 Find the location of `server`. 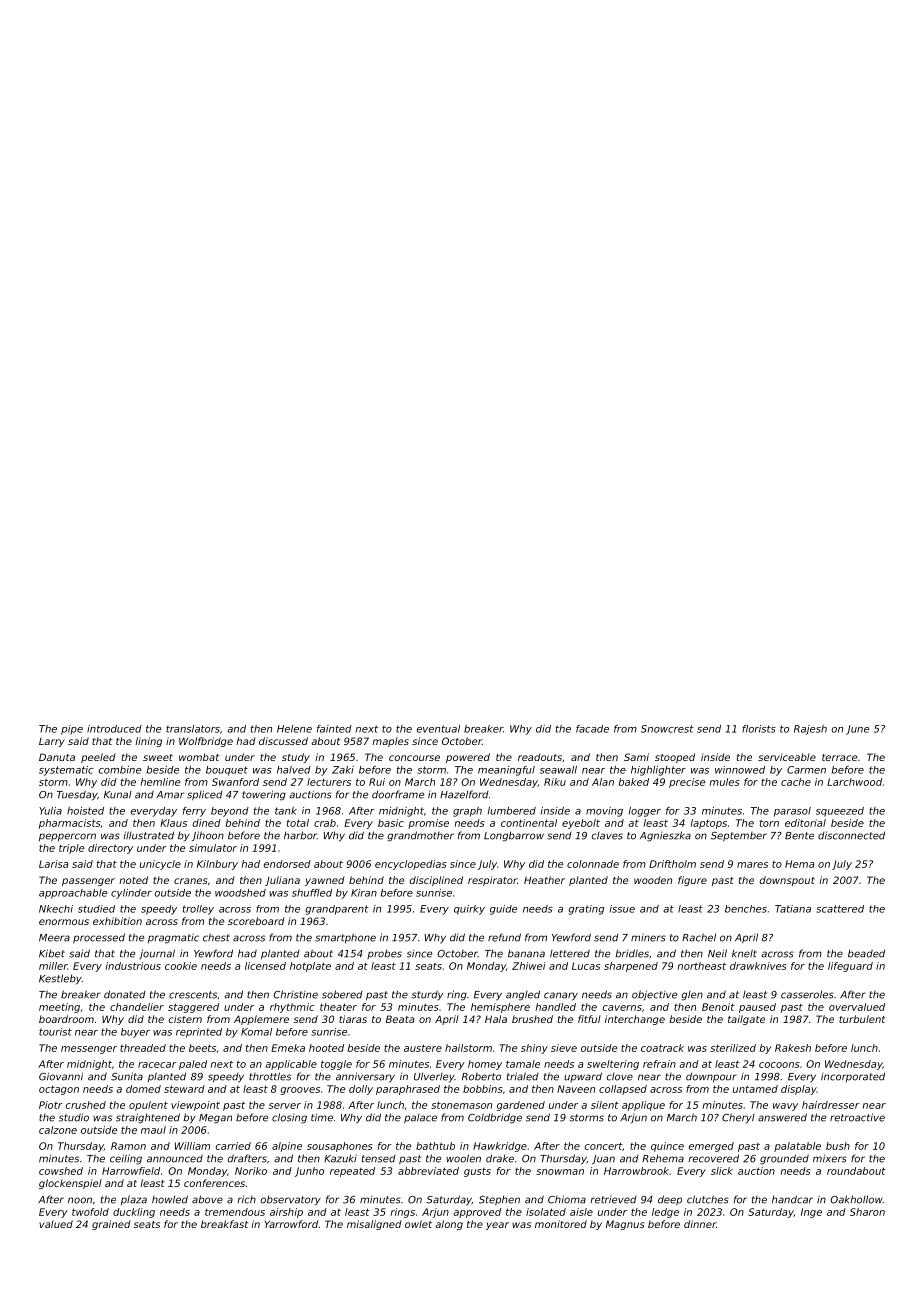

server is located at coordinates (285, 1106).
